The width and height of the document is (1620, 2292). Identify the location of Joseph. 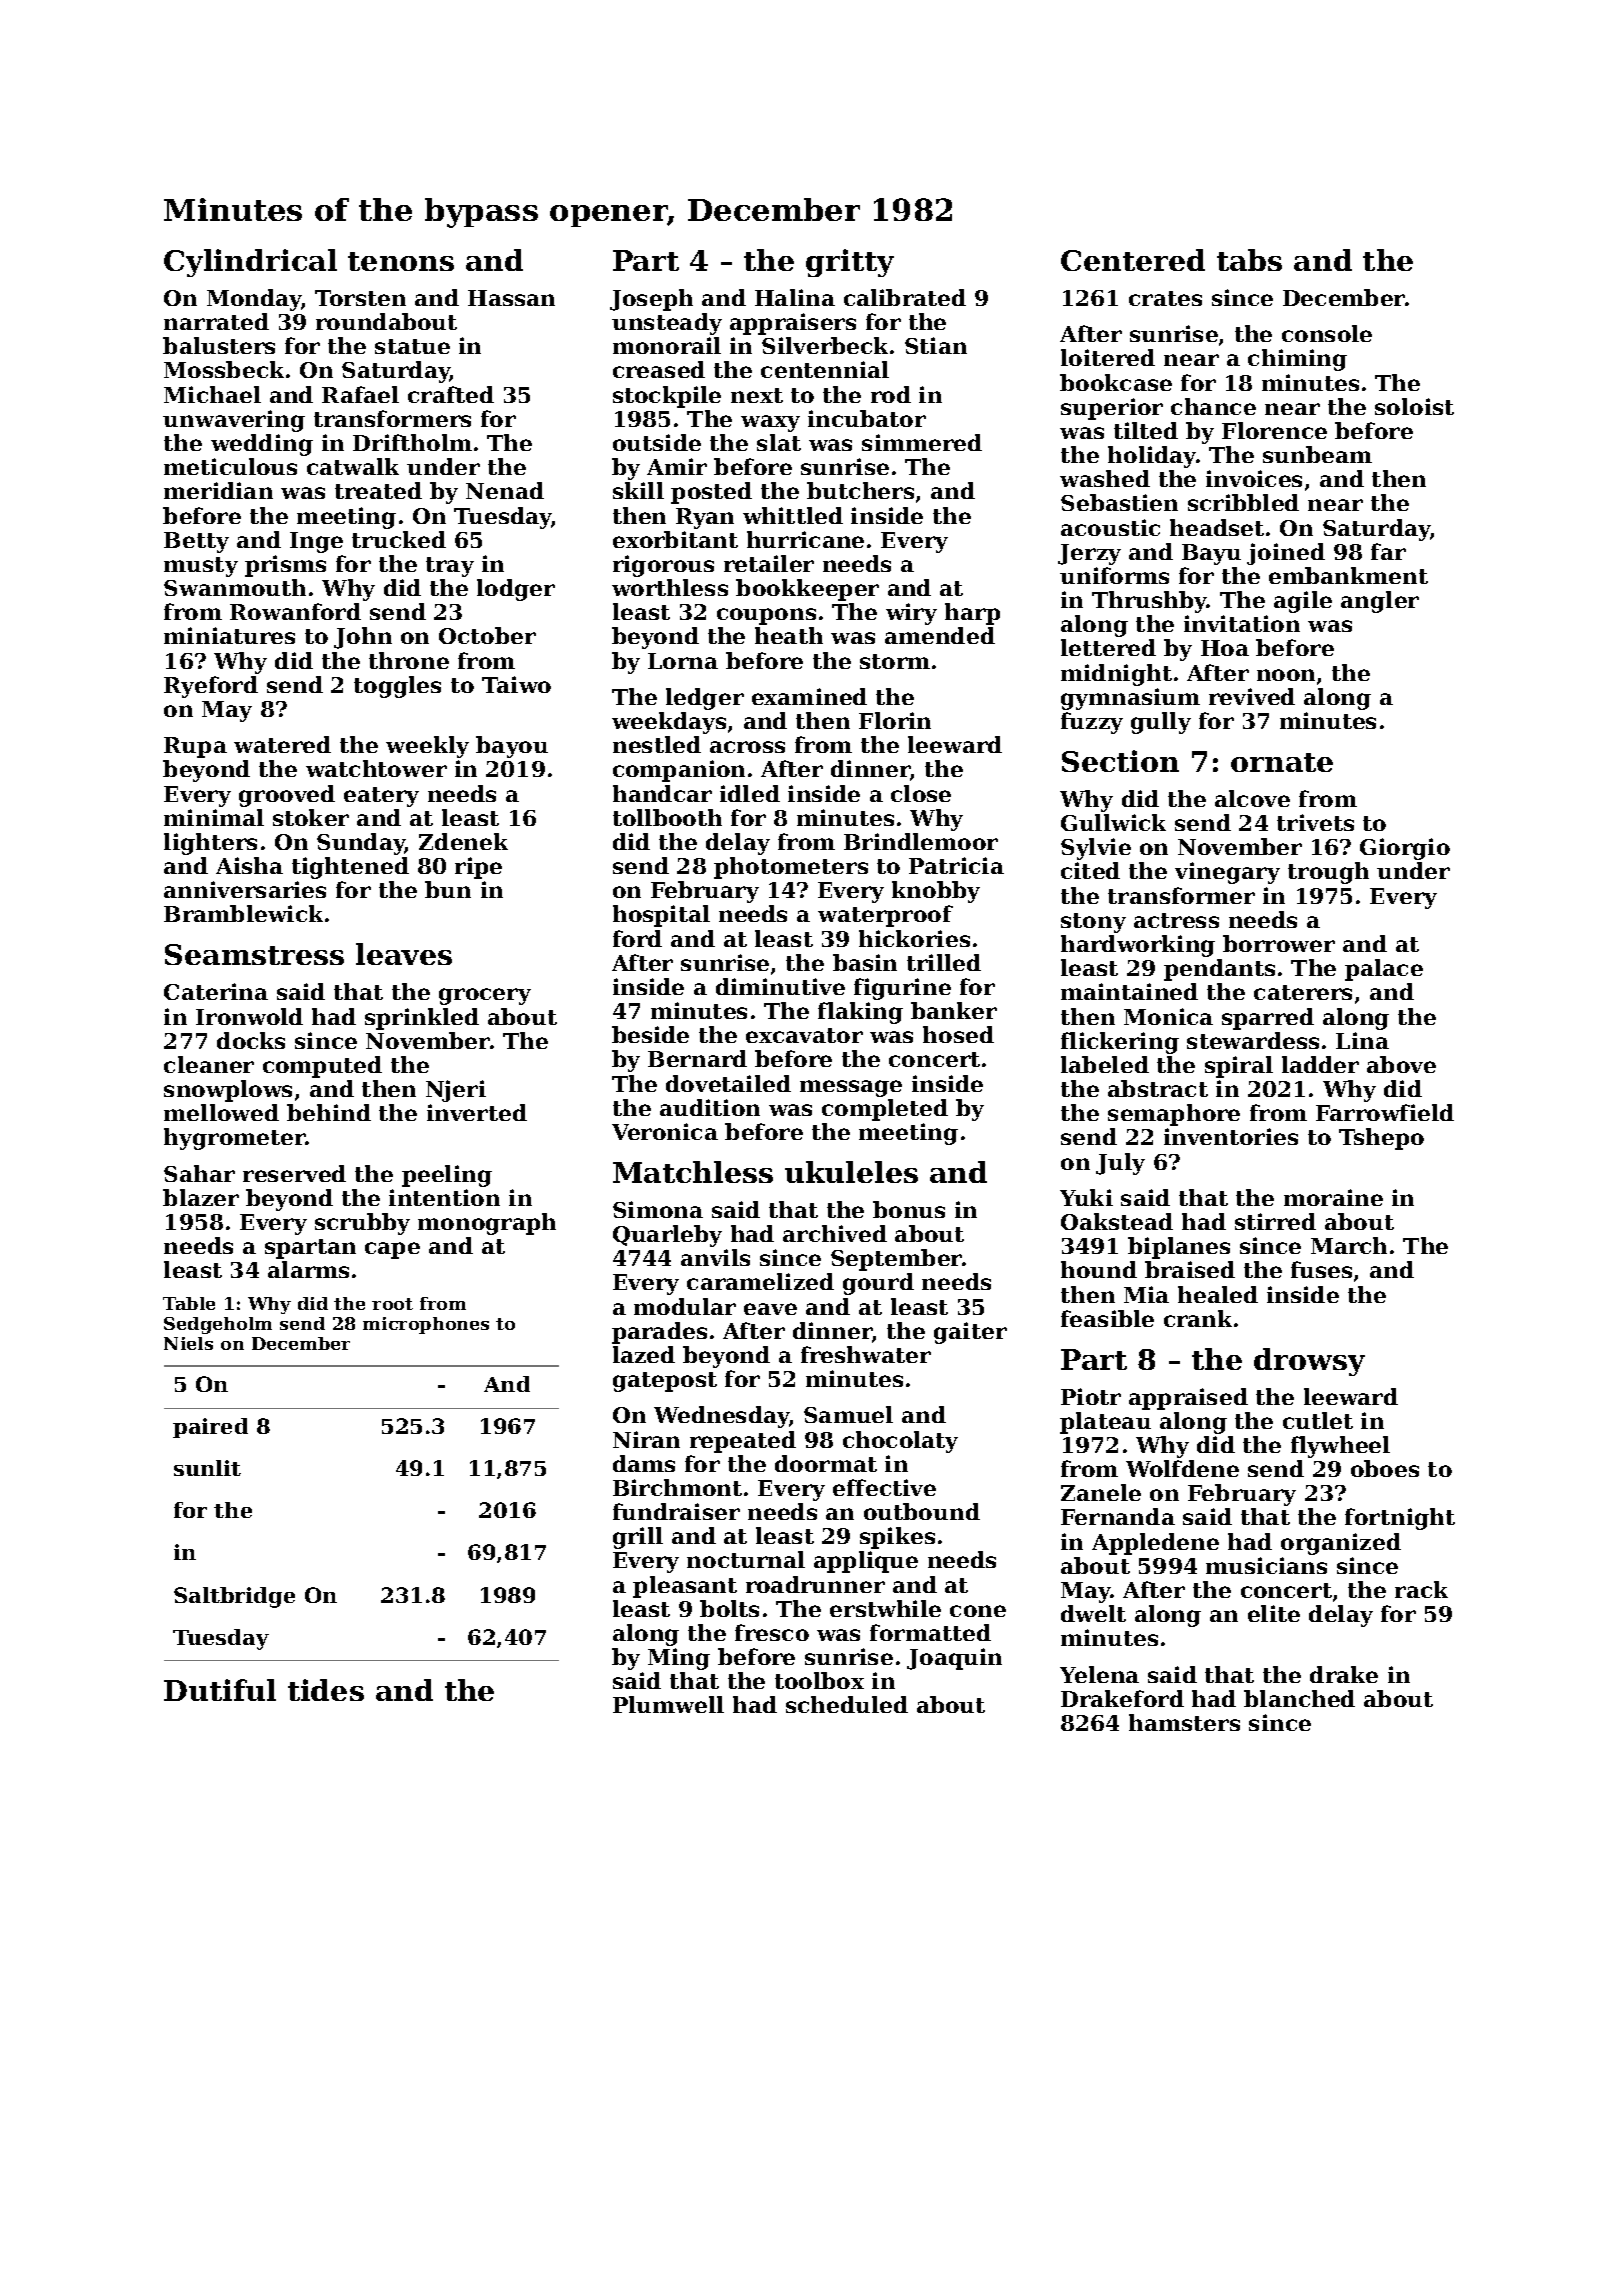
(651, 300).
